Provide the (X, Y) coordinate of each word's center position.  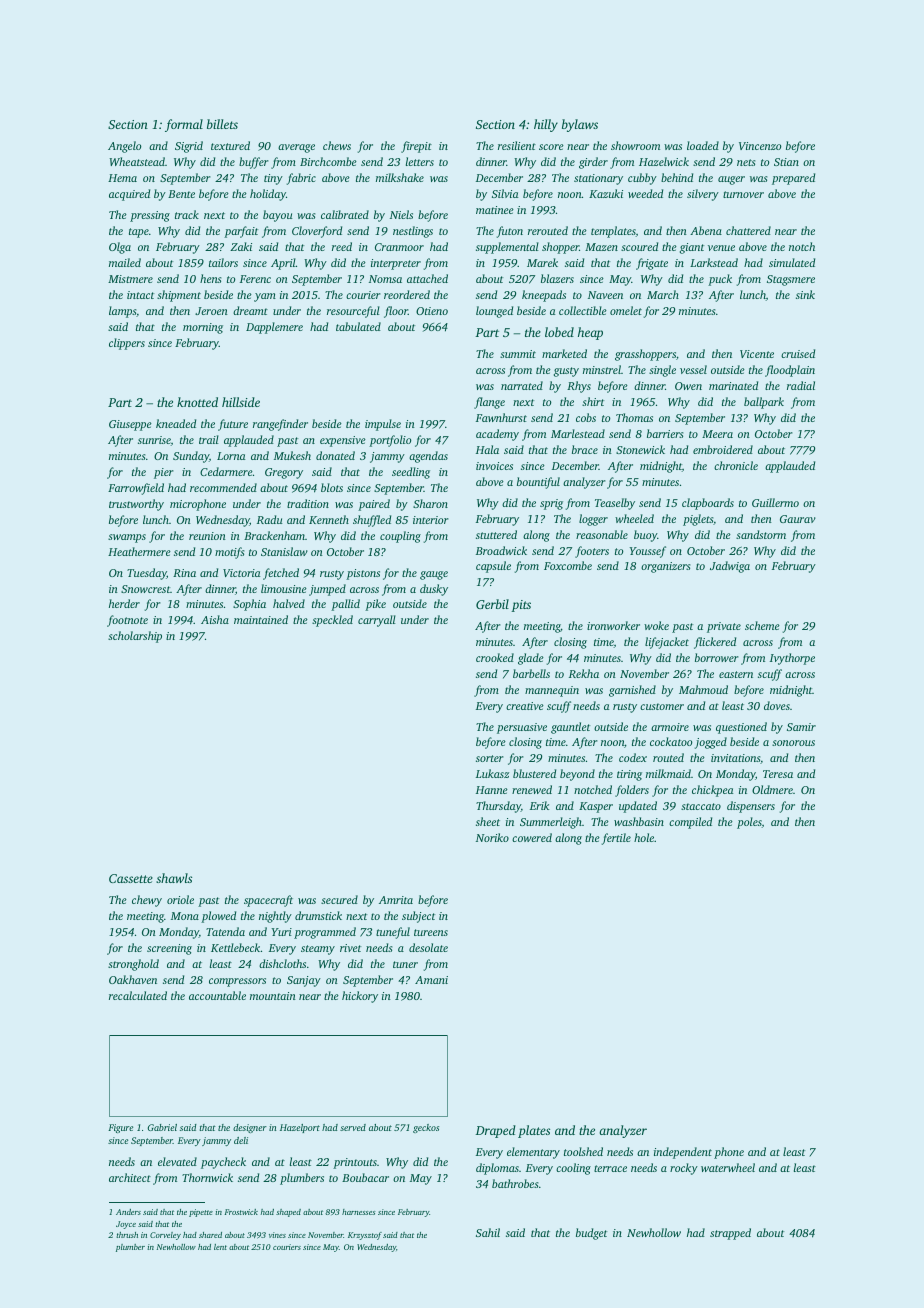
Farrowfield (136, 489)
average (296, 148)
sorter (490, 758)
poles (749, 823)
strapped (730, 1234)
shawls (174, 878)
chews (337, 145)
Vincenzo (760, 146)
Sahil (488, 1232)
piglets (698, 520)
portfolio (390, 441)
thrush (127, 1235)
